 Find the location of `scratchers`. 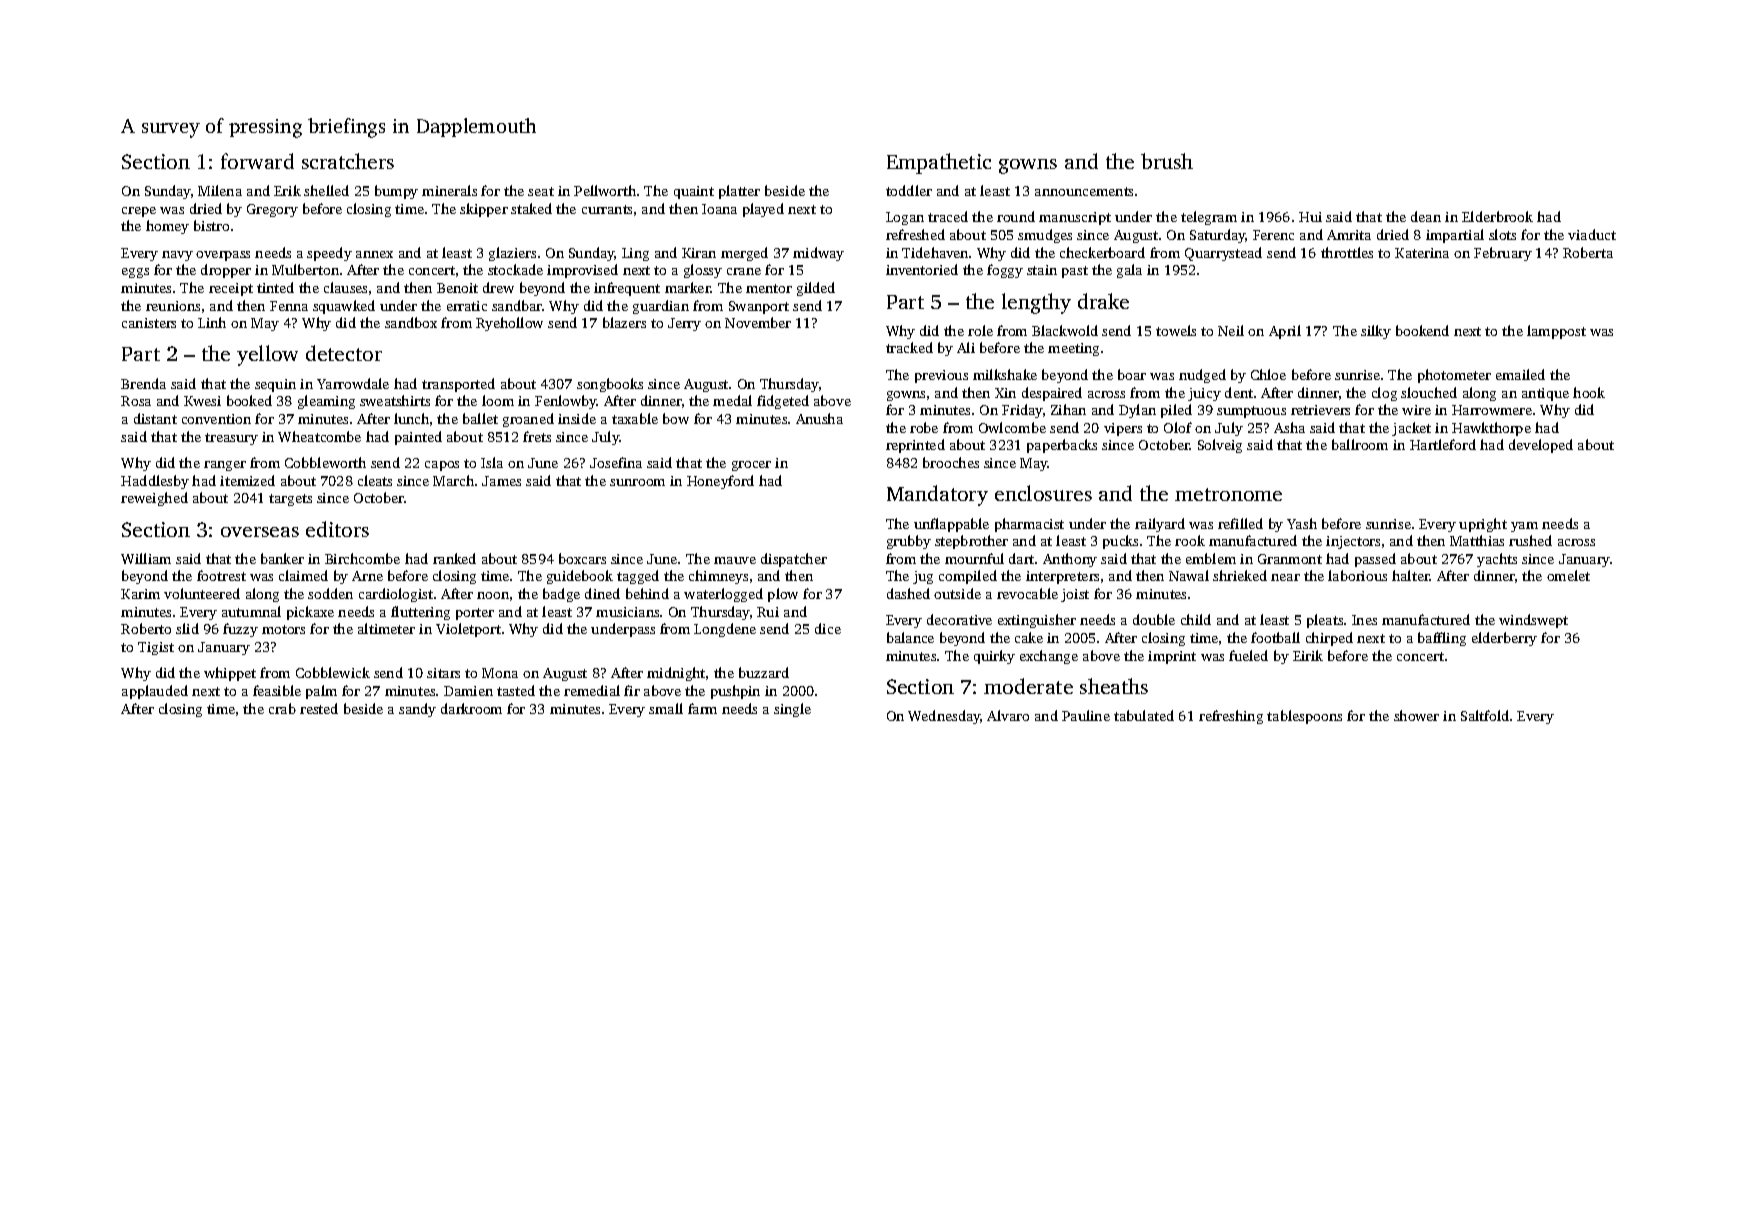

scratchers is located at coordinates (348, 161).
